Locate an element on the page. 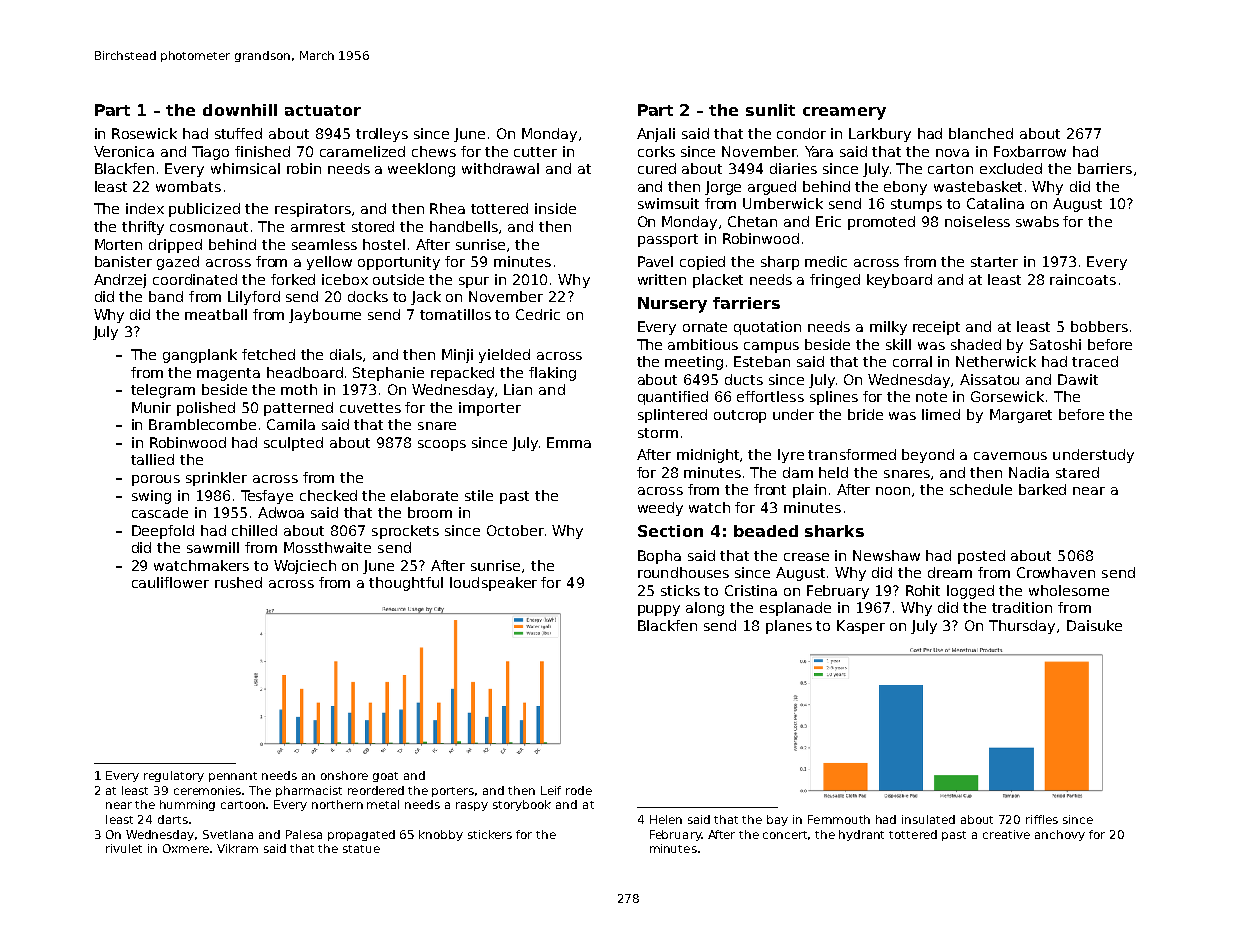  Lian is located at coordinates (518, 389).
